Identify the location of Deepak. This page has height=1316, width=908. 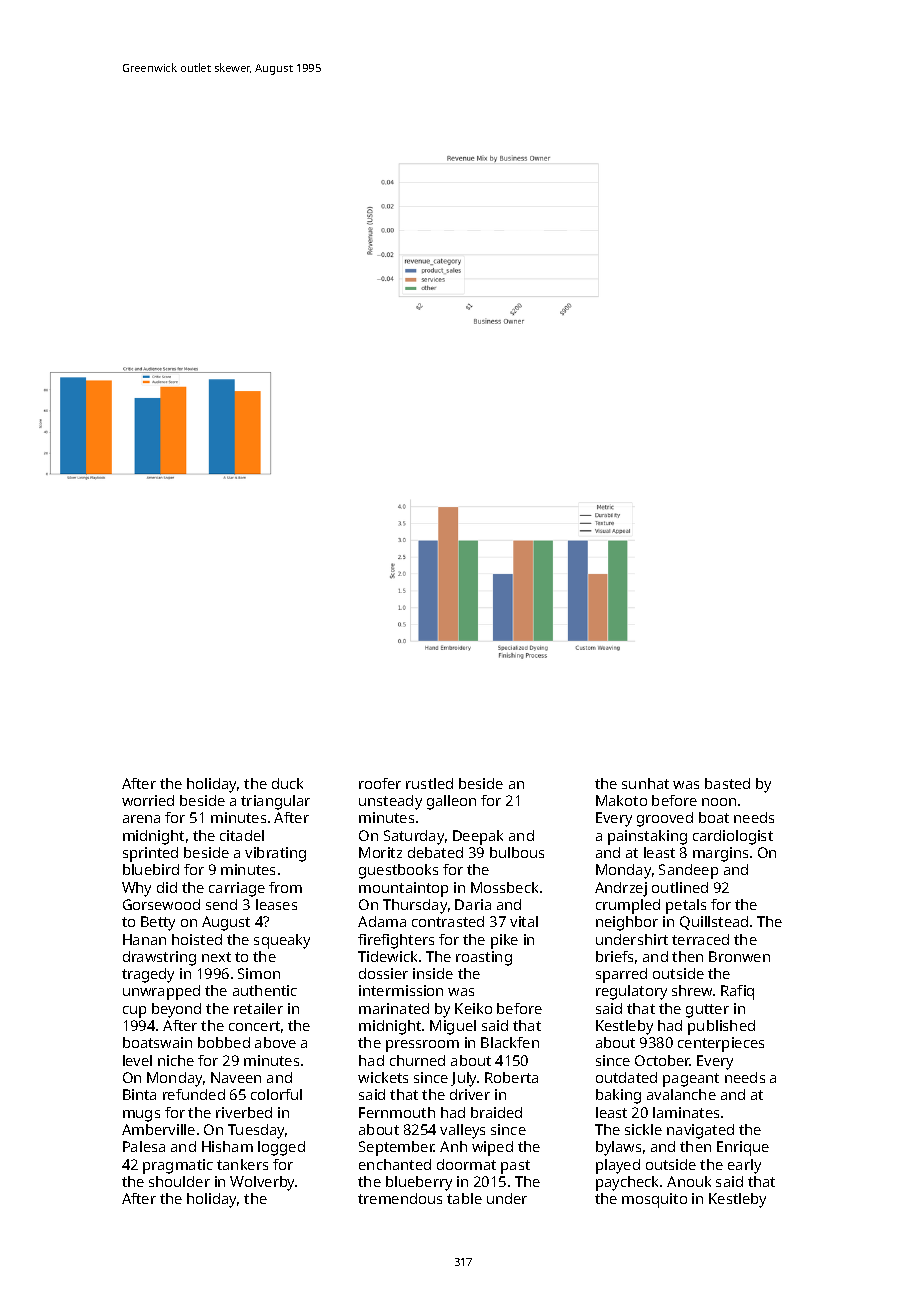
(478, 837).
